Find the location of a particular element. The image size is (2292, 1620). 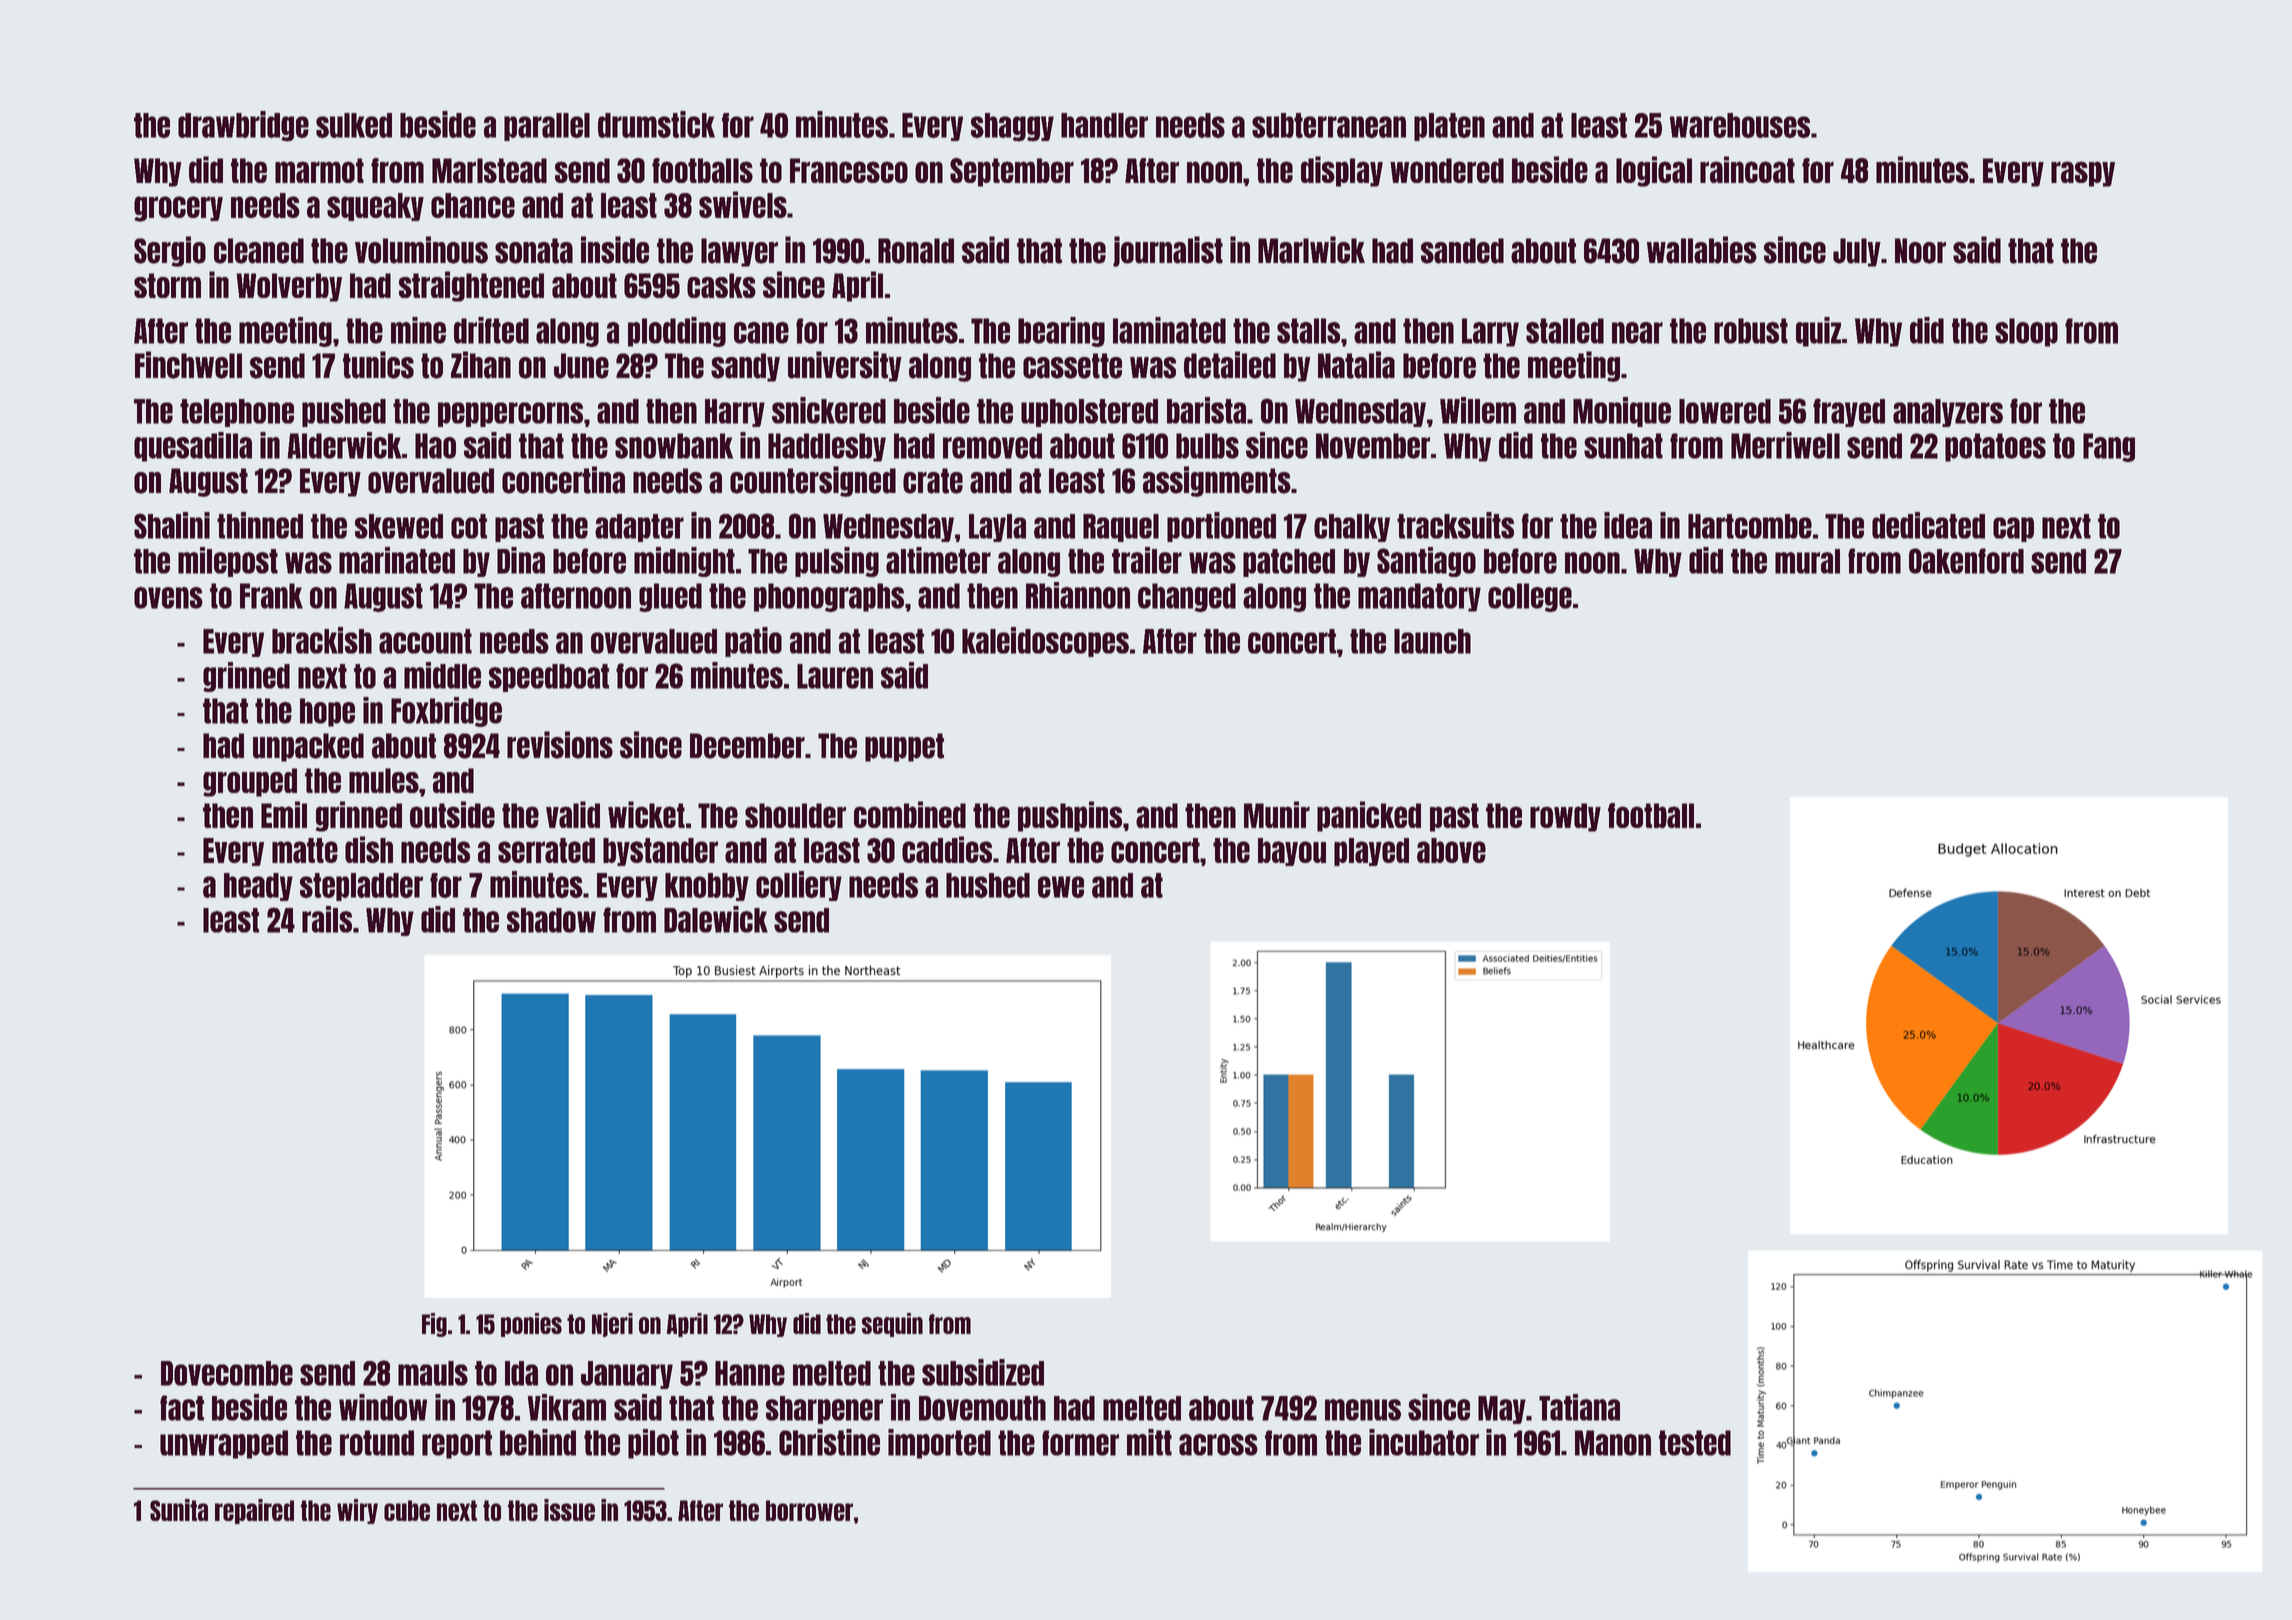

drumstick is located at coordinates (656, 124).
